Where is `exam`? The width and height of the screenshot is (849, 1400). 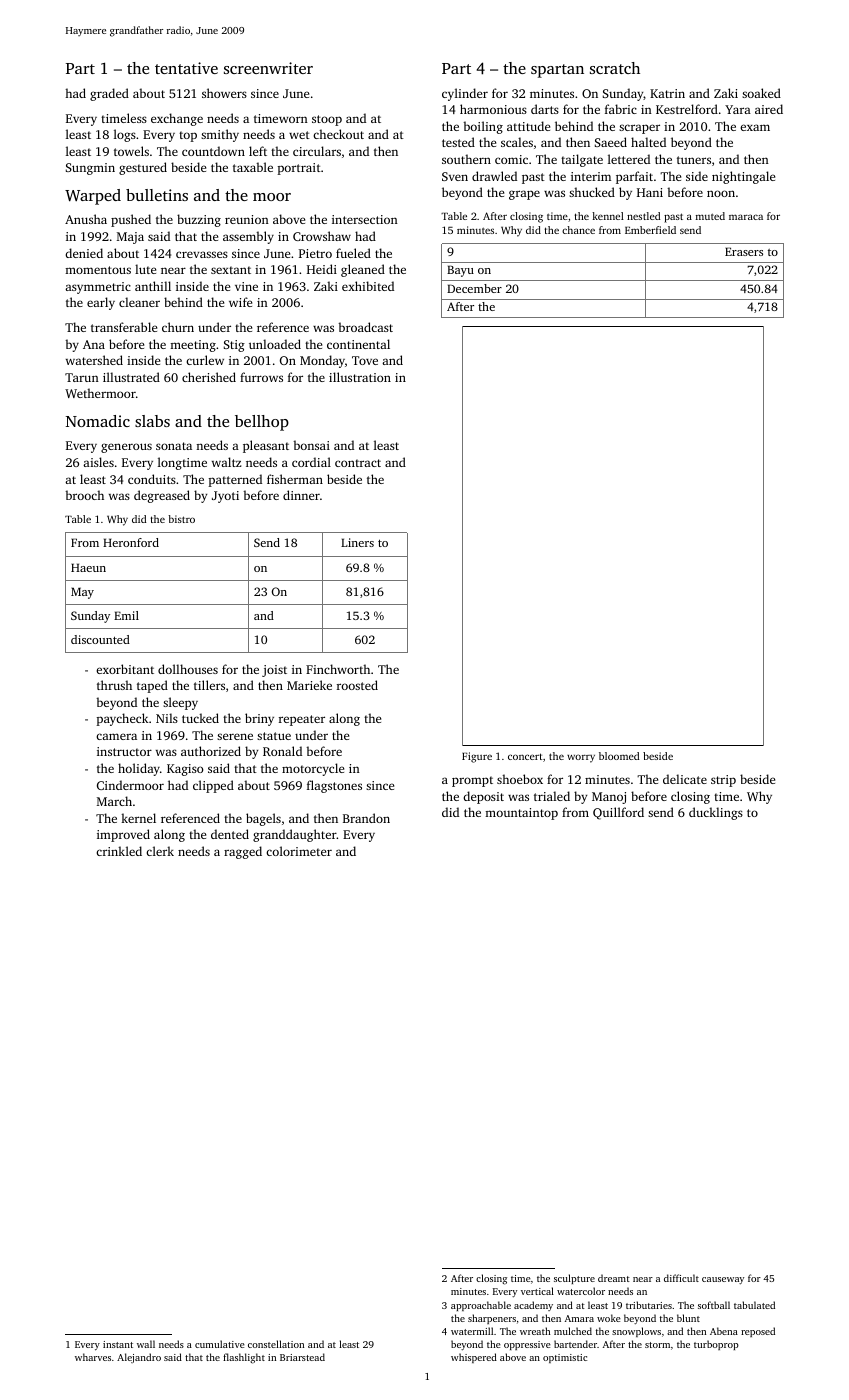
exam is located at coordinates (755, 127).
